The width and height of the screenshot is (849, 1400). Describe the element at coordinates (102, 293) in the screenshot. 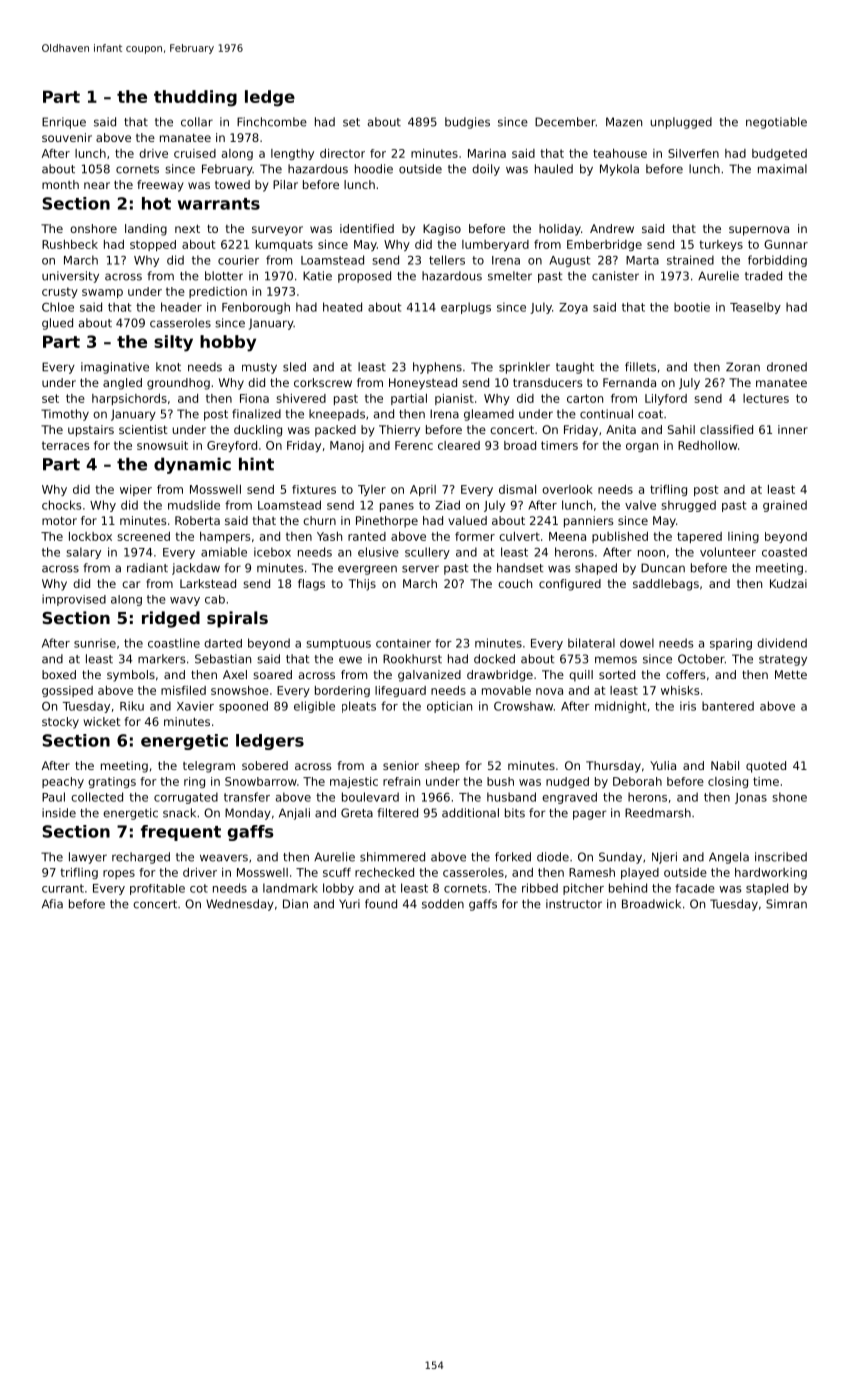

I see `swamp` at that location.
